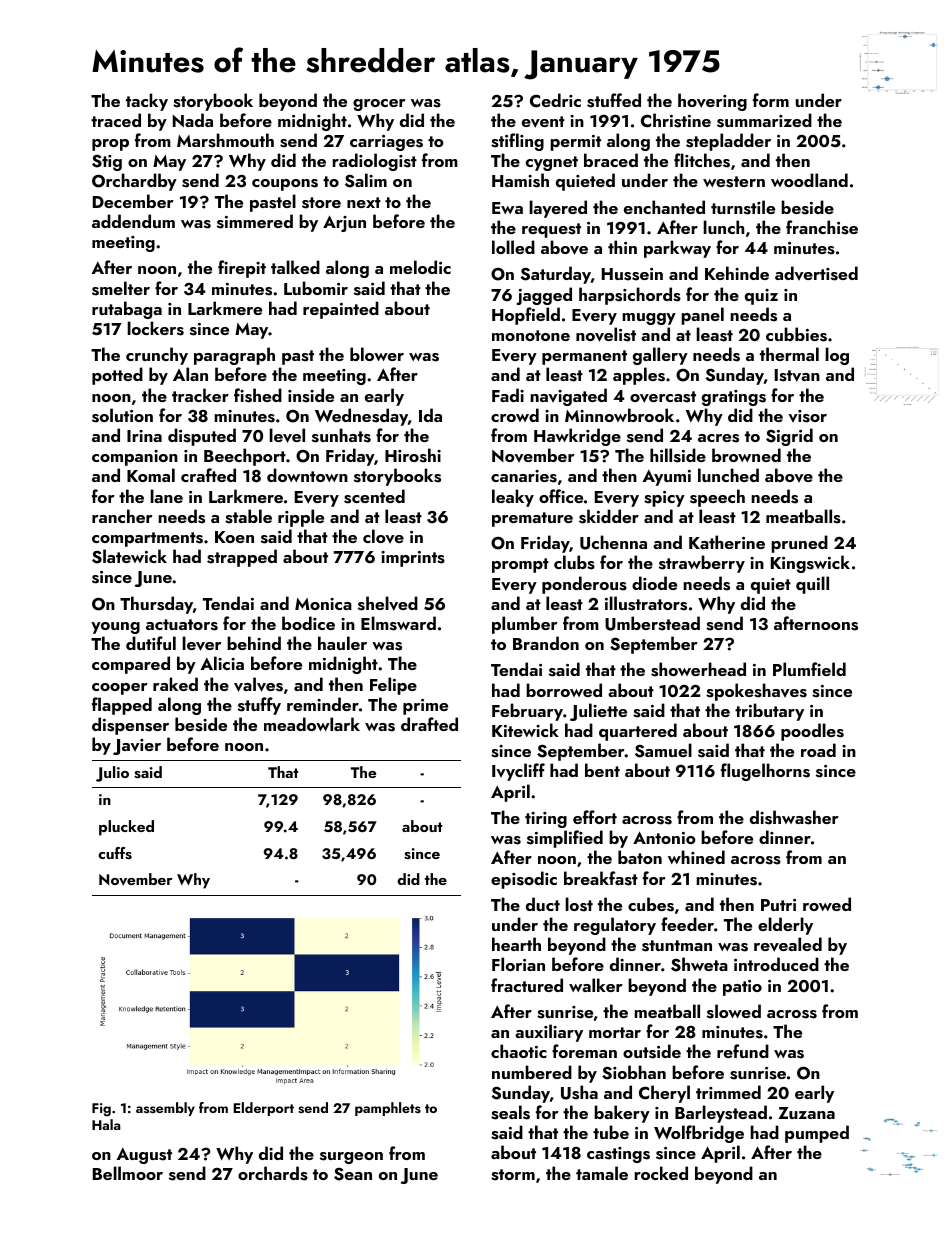  Describe the element at coordinates (351, 1158) in the document. I see `surgeon` at that location.
